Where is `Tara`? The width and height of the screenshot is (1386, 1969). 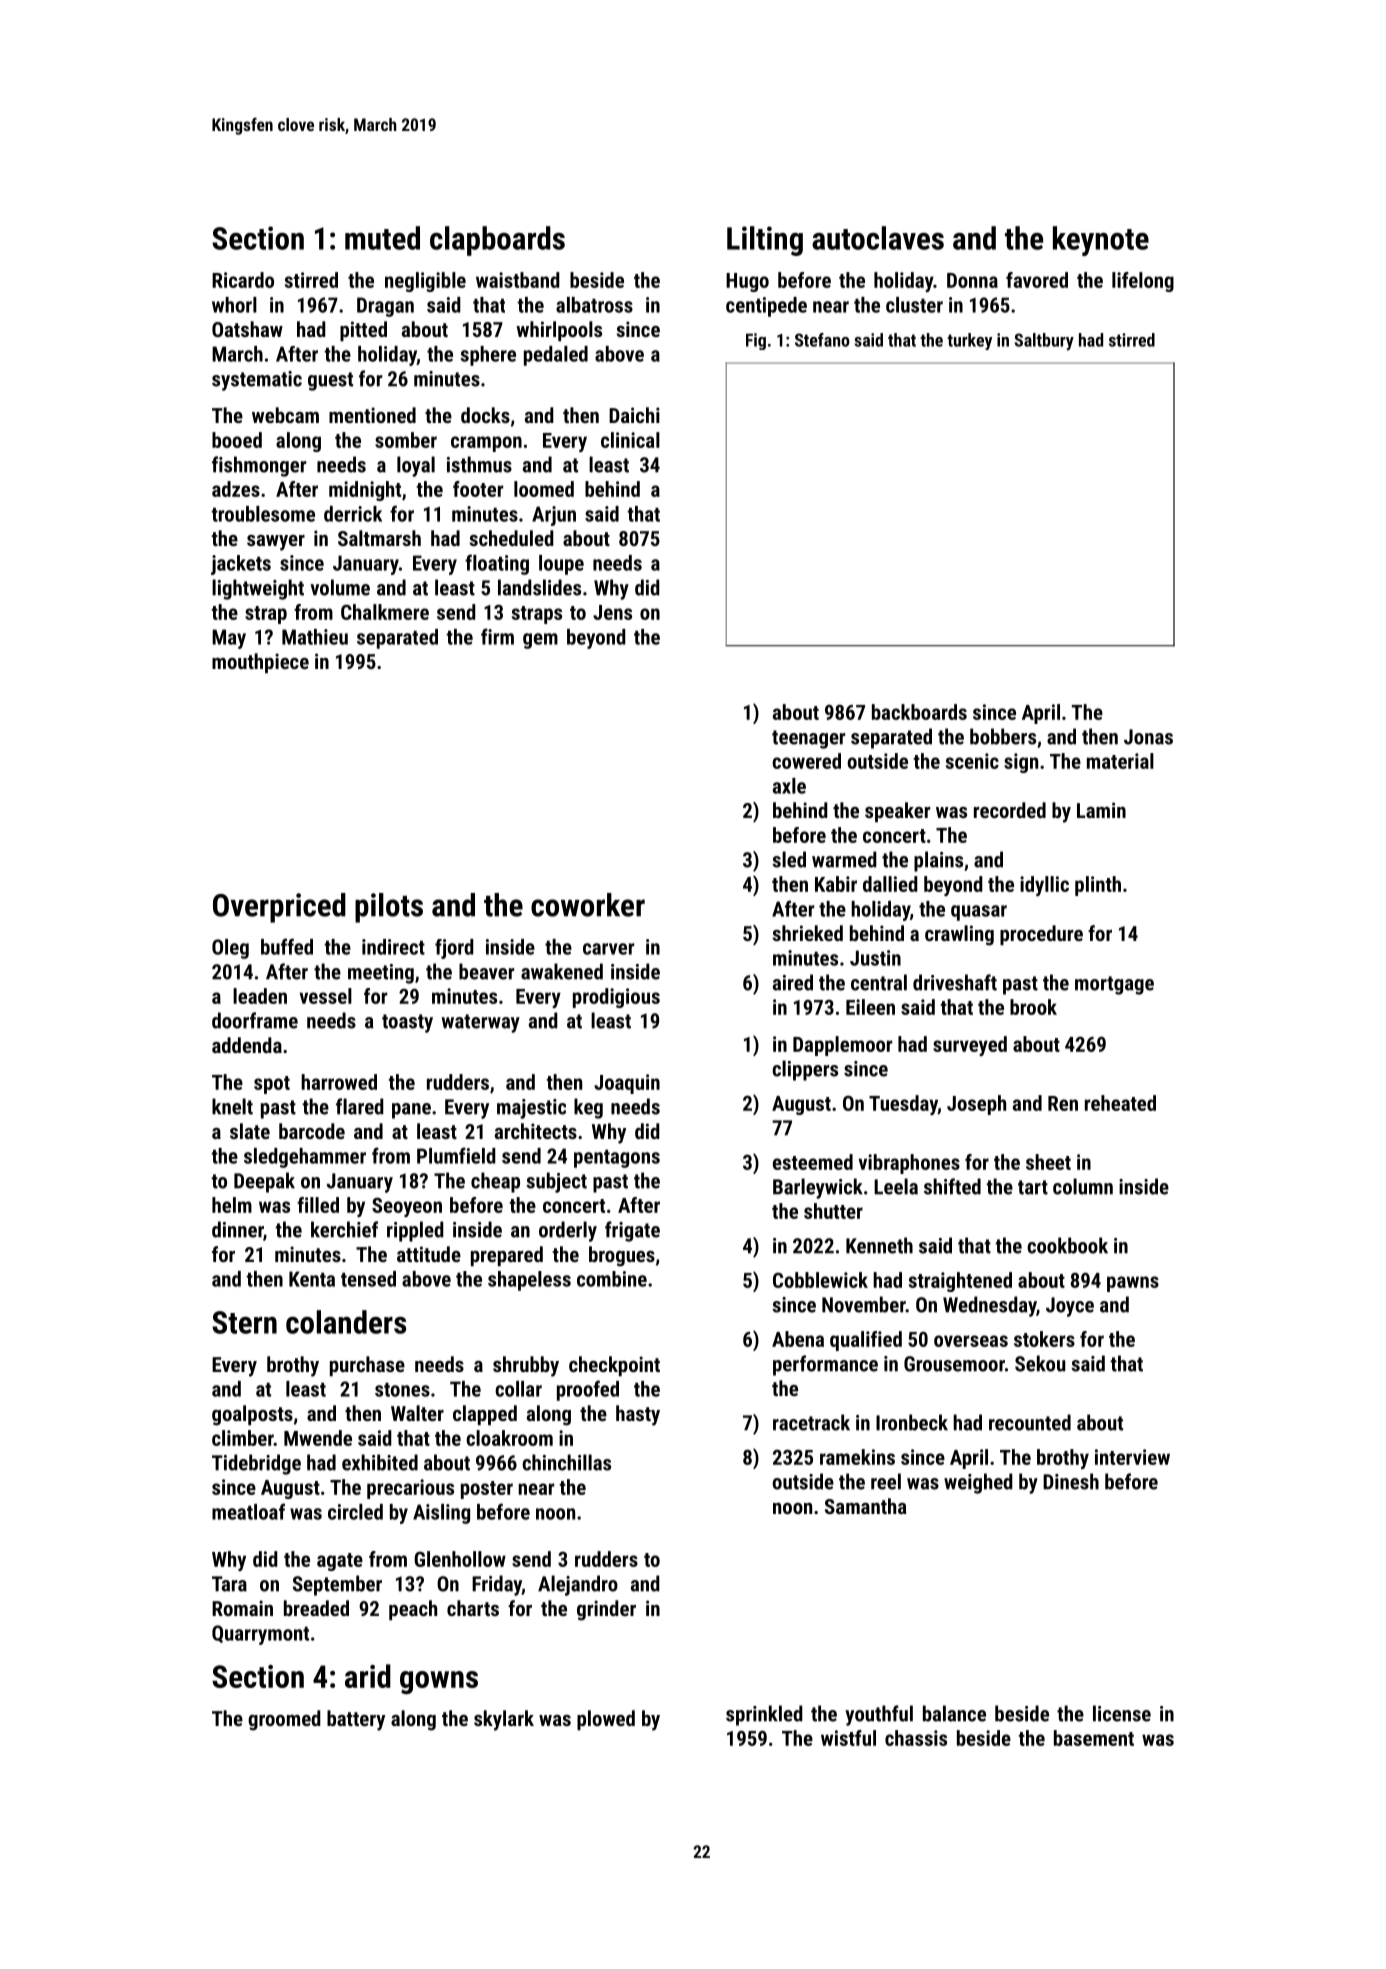
Tara is located at coordinates (229, 1584).
